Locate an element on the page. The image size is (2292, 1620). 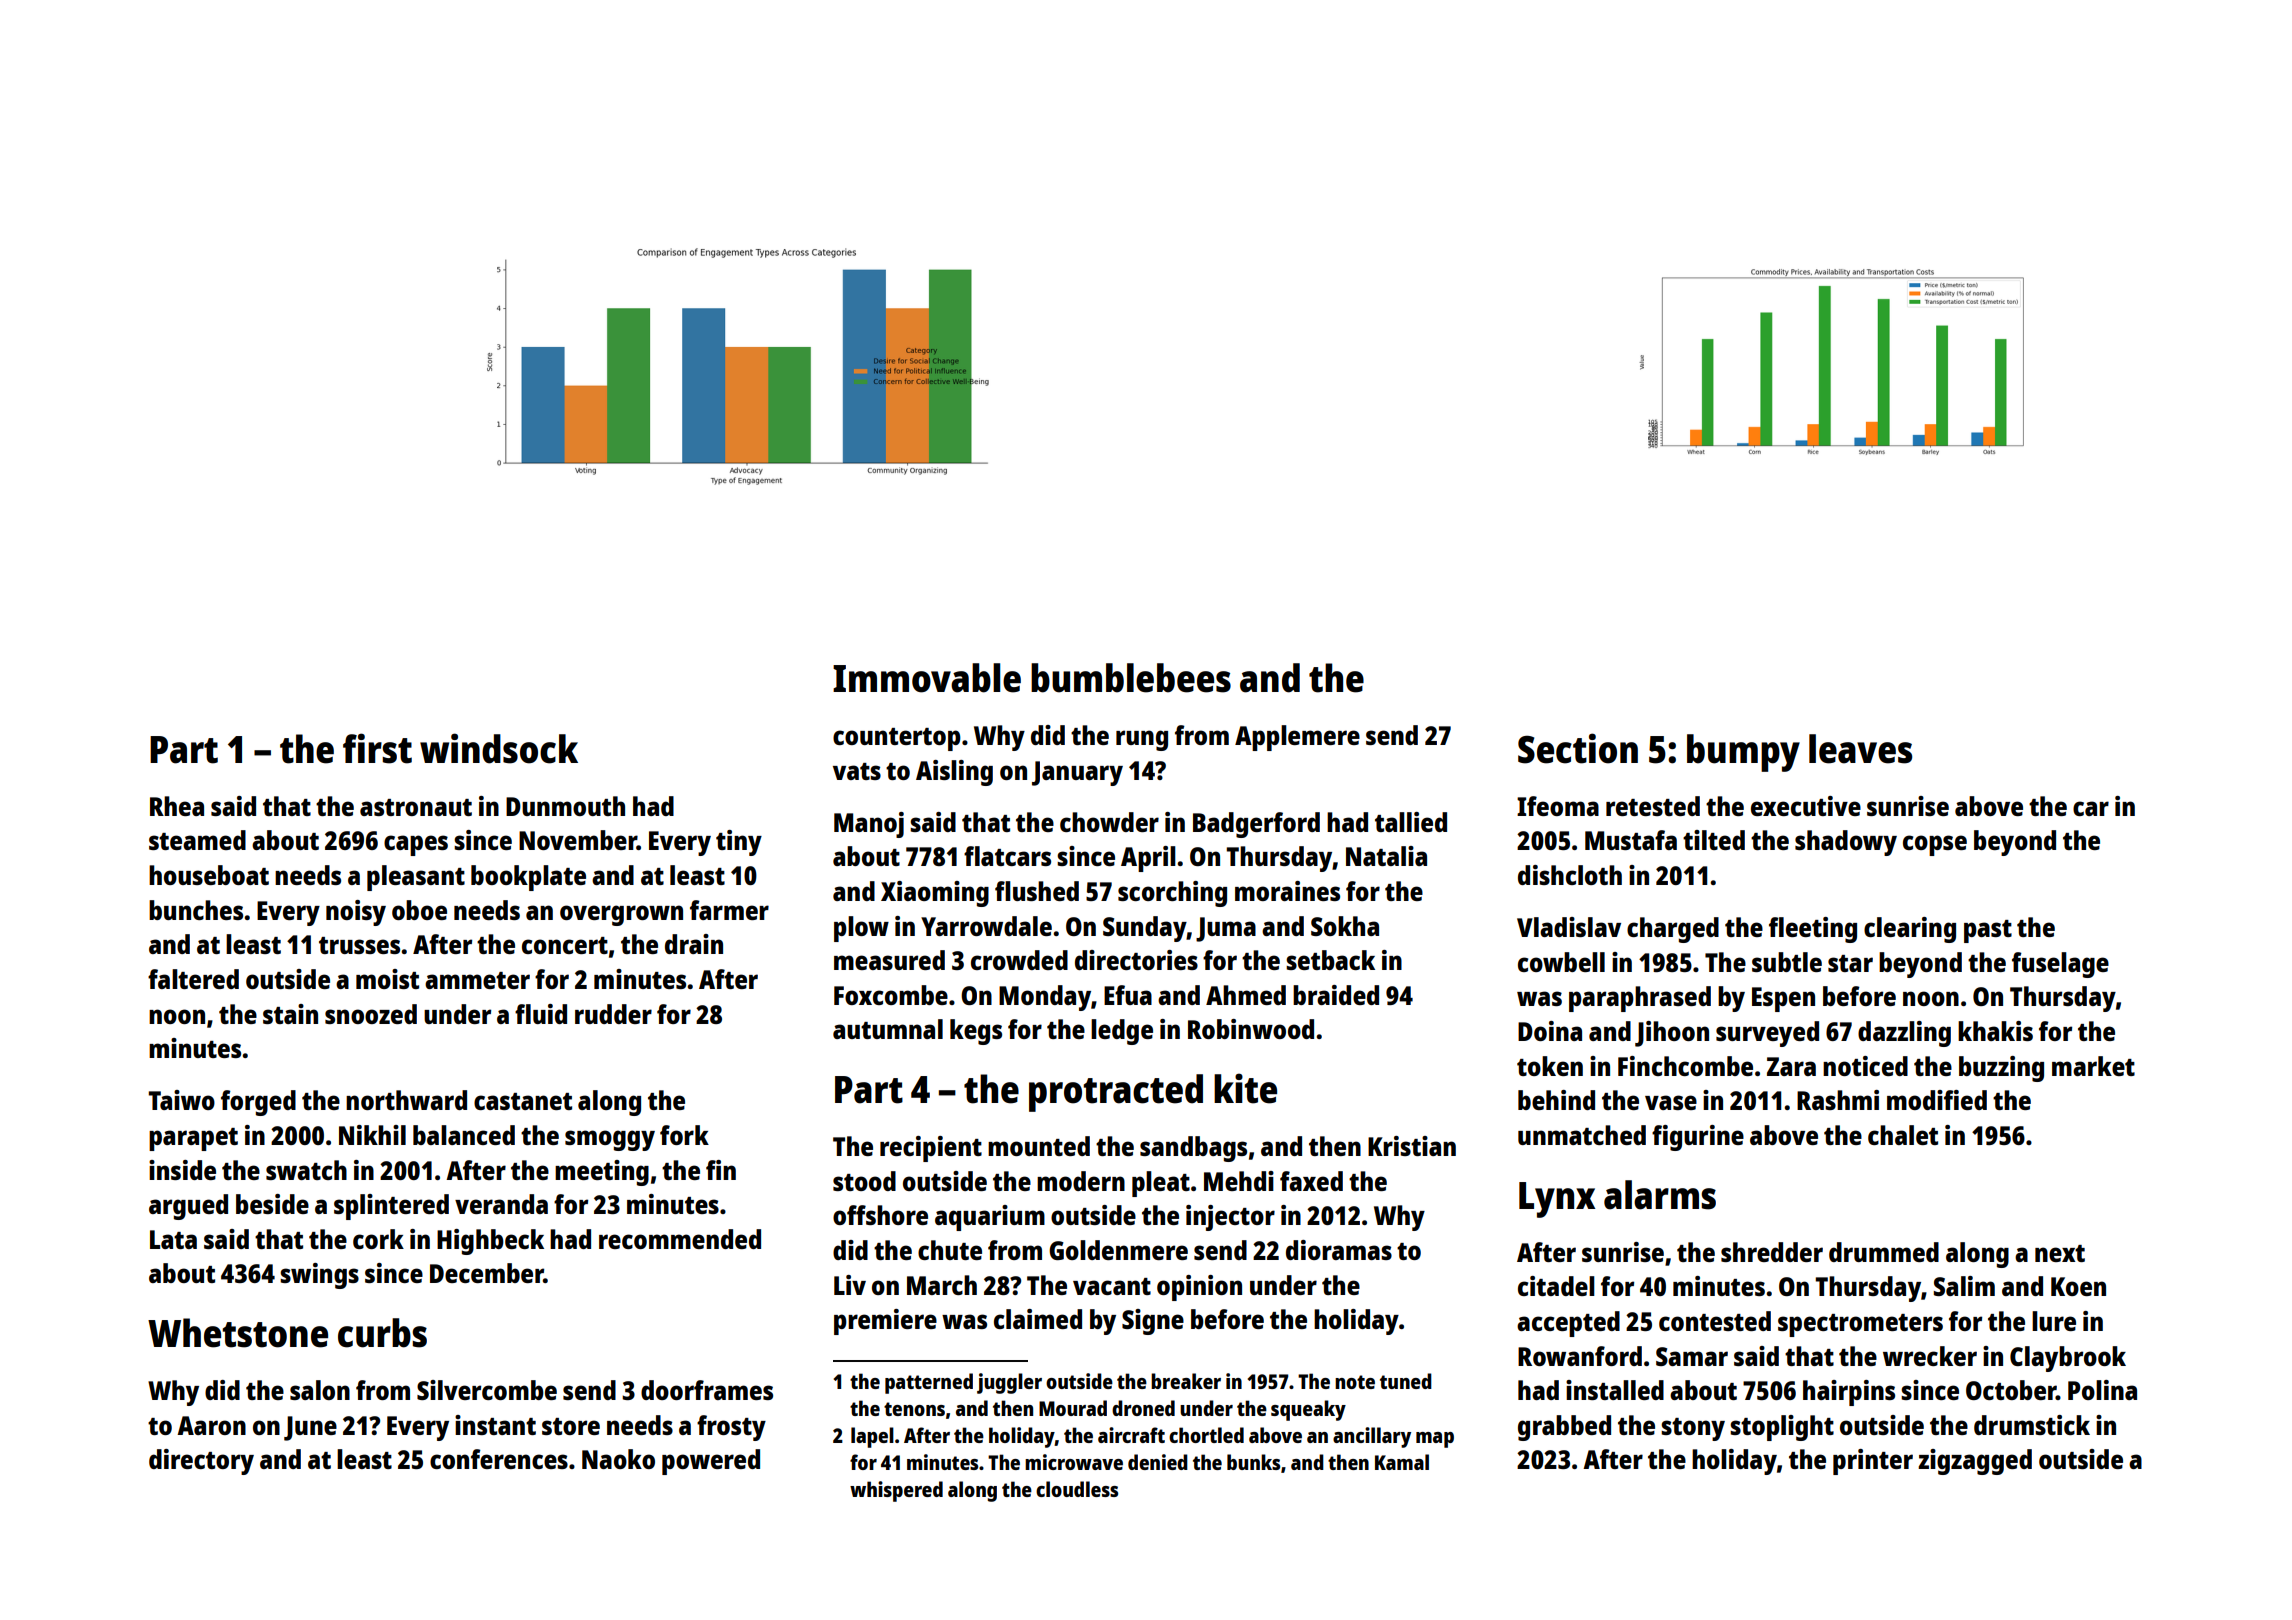
stony is located at coordinates (1693, 1429).
